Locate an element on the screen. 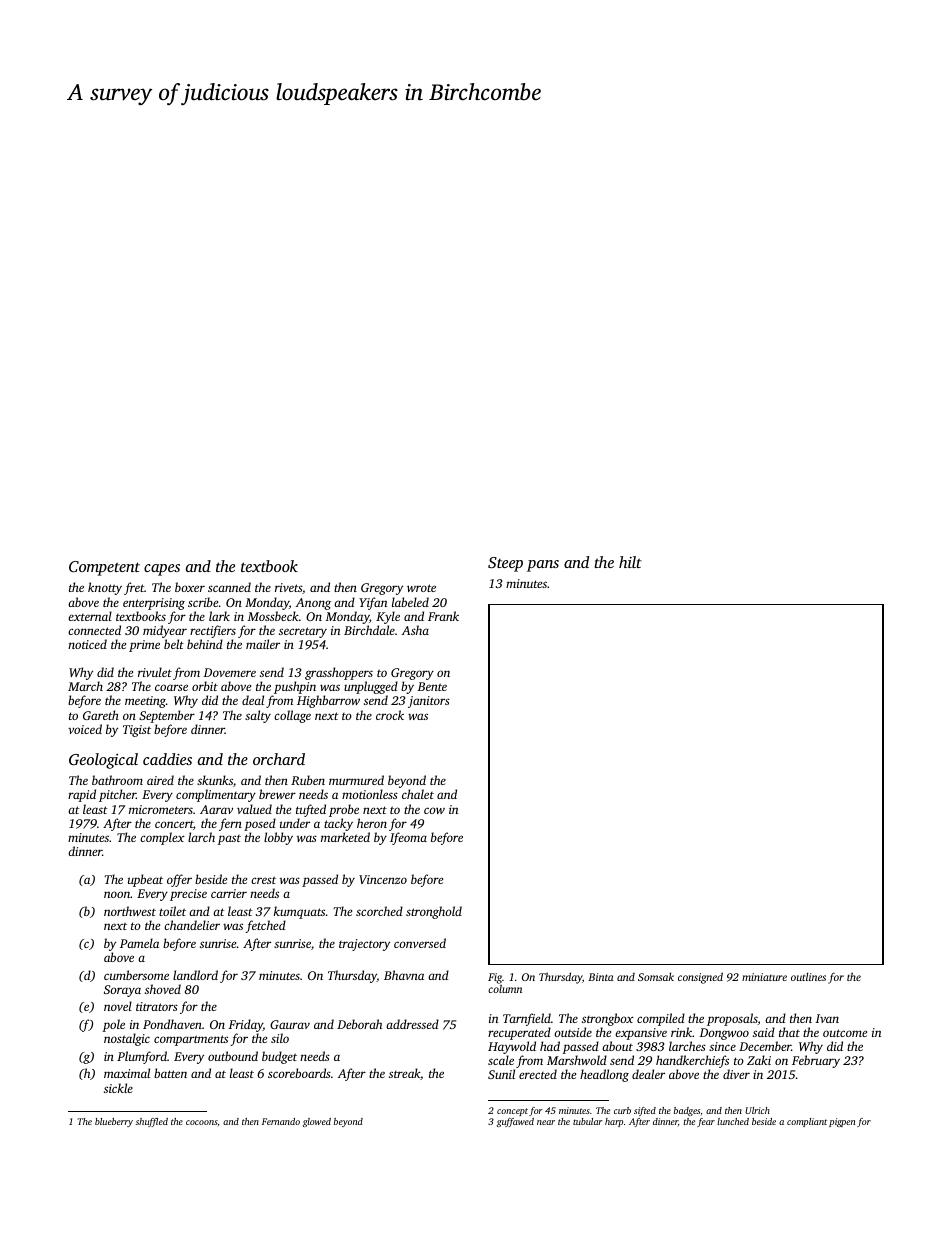 Image resolution: width=952 pixels, height=1233 pixels. cocoons is located at coordinates (201, 1122).
